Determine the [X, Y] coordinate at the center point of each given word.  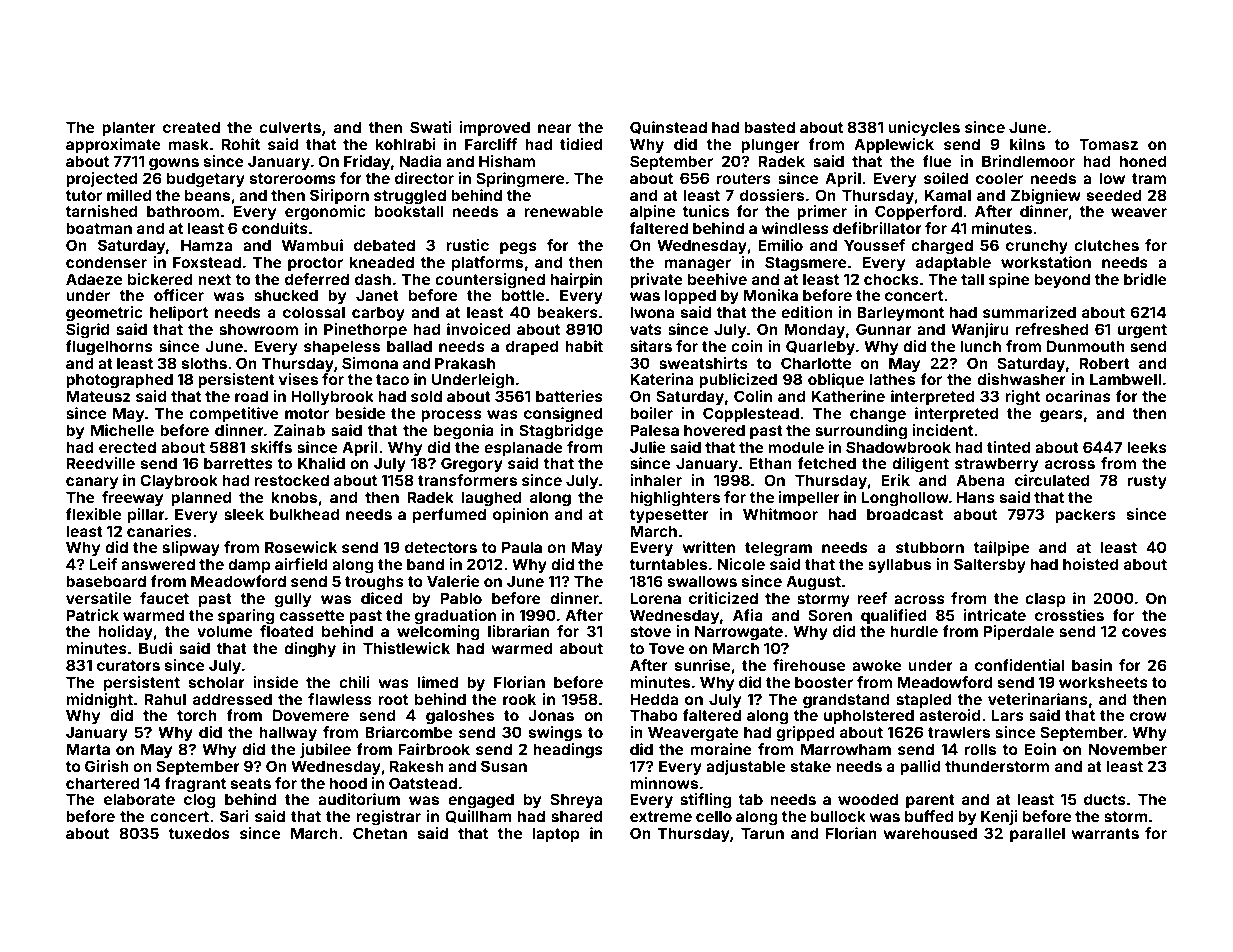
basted [769, 127]
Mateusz [98, 396]
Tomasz [1108, 144]
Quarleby [820, 347]
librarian [518, 631]
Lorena [655, 598]
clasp [1045, 599]
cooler [999, 178]
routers [744, 178]
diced [381, 598]
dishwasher [1021, 379]
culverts [290, 127]
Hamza [206, 245]
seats [251, 783]
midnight [99, 701]
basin [1092, 665]
